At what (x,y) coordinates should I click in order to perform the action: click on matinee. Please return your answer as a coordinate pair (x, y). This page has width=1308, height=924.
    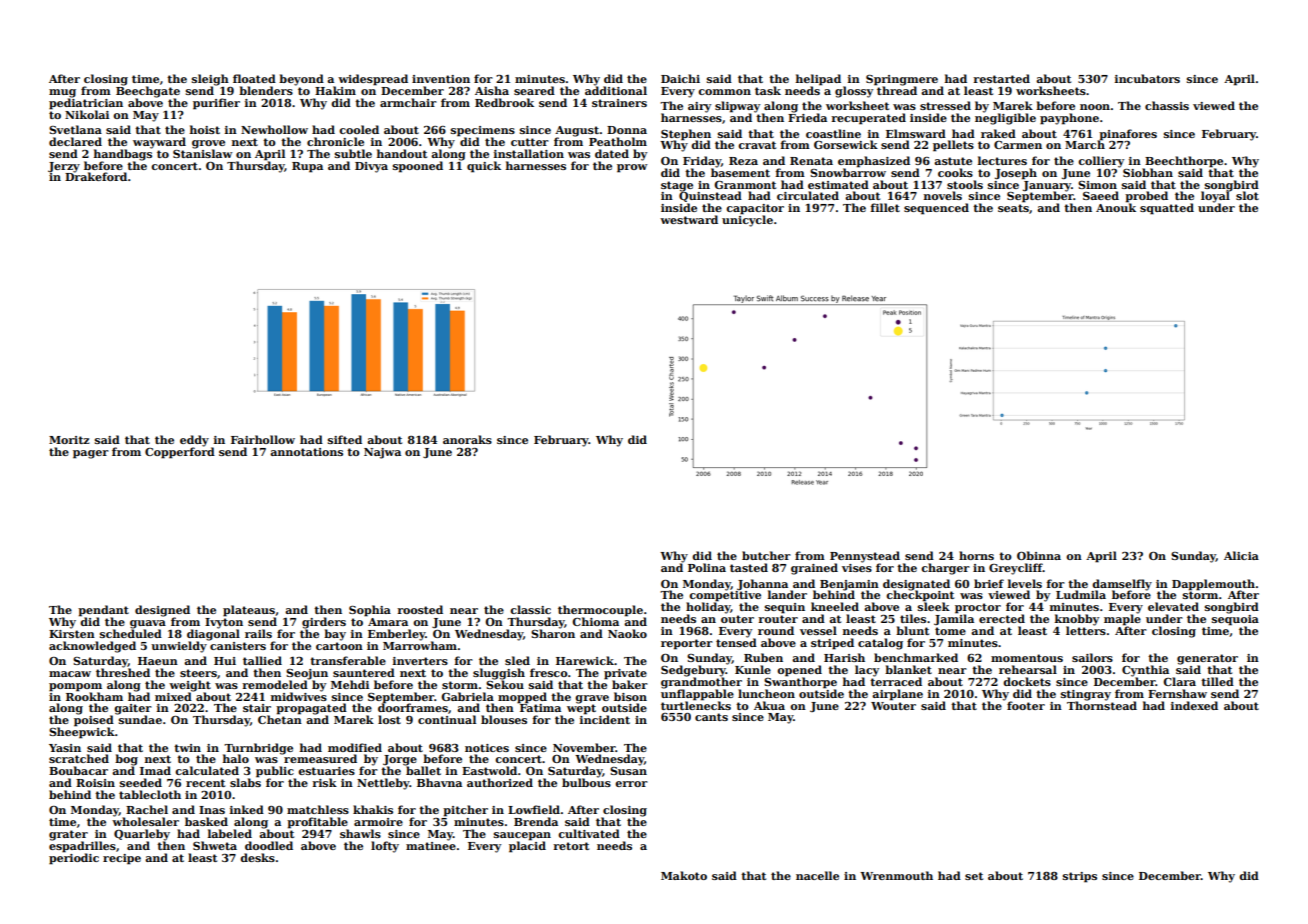
    Looking at the image, I should click on (431, 846).
